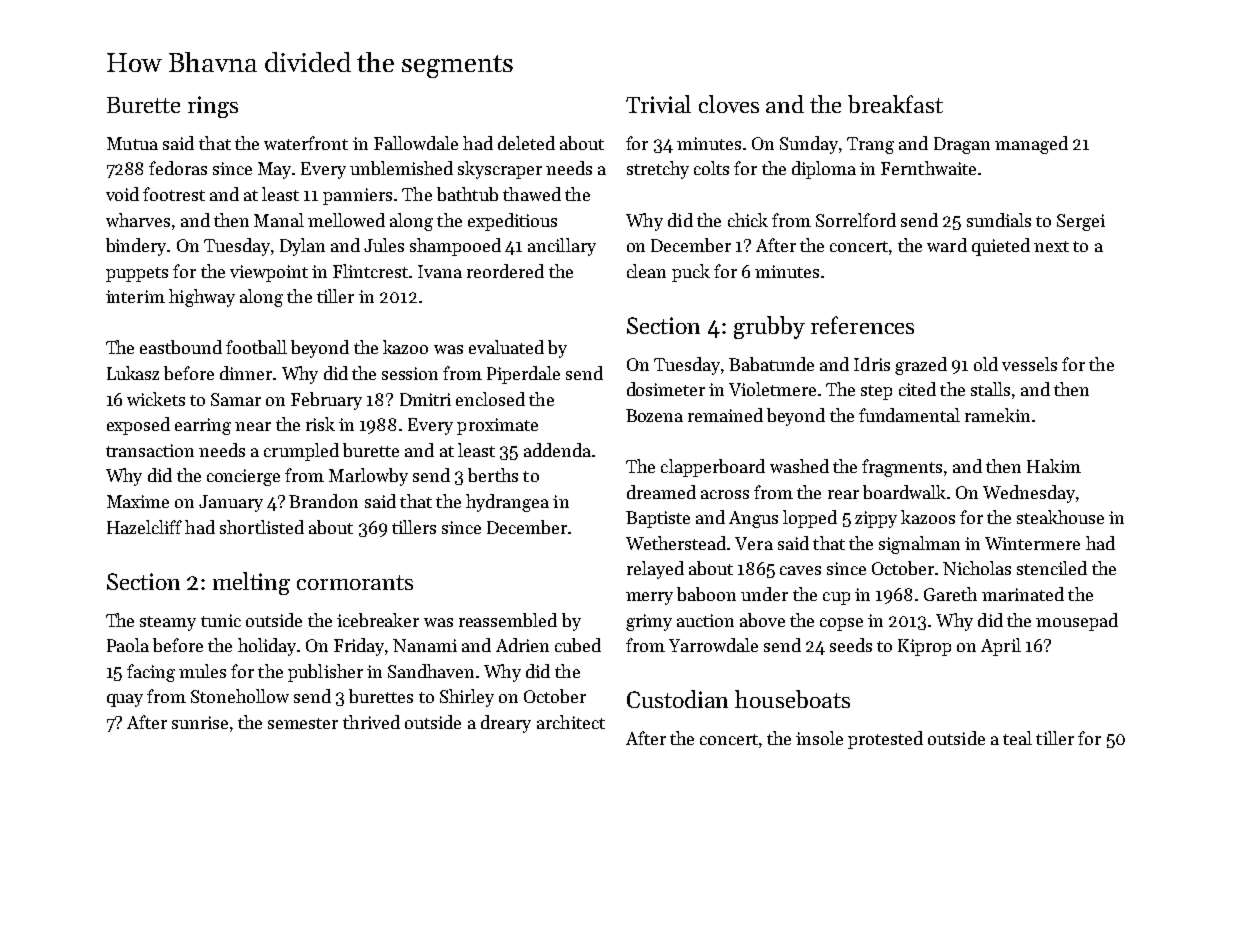  Describe the element at coordinates (1031, 145) in the screenshot. I see `managed` at that location.
